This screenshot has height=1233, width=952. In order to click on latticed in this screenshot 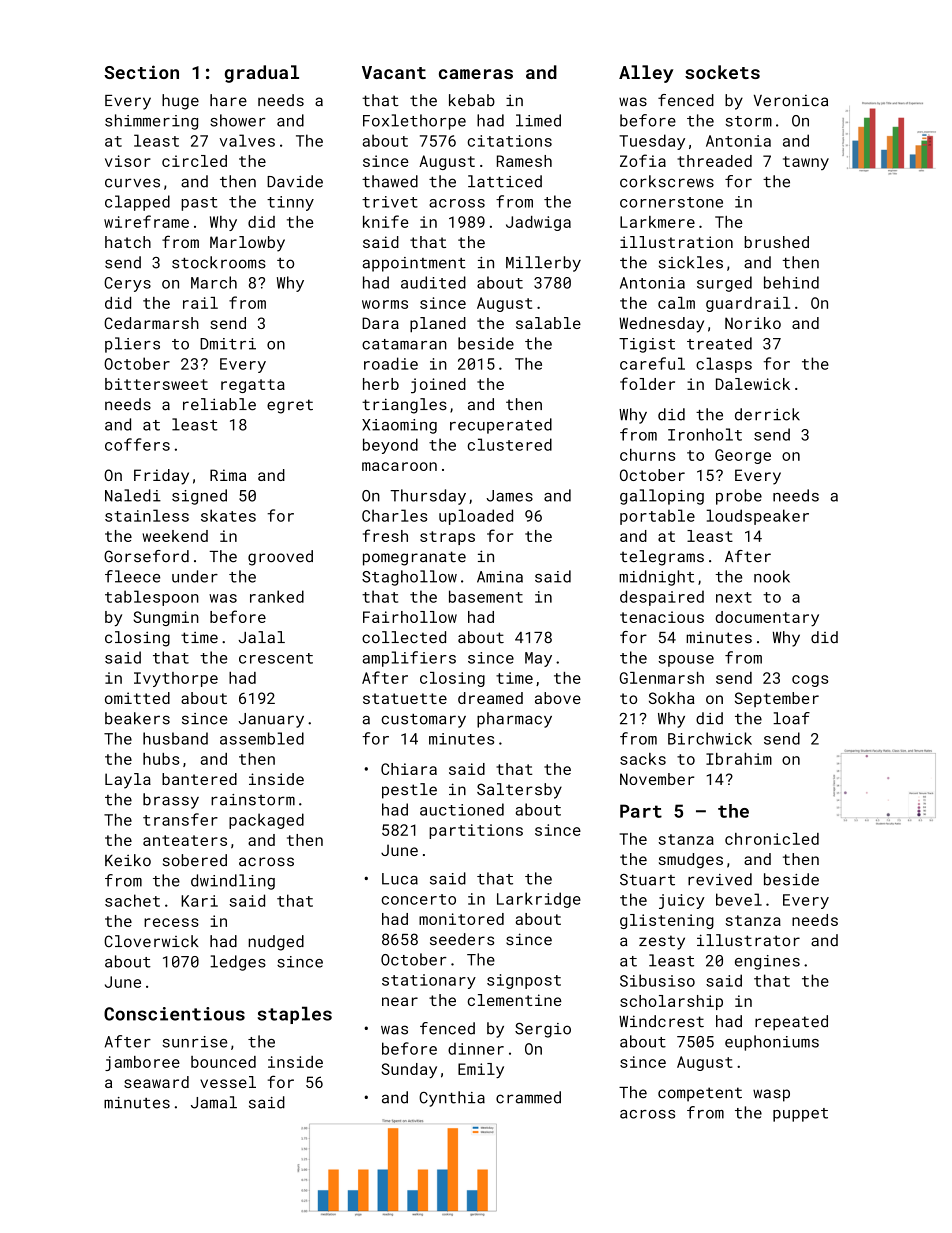, I will do `click(505, 181)`.
